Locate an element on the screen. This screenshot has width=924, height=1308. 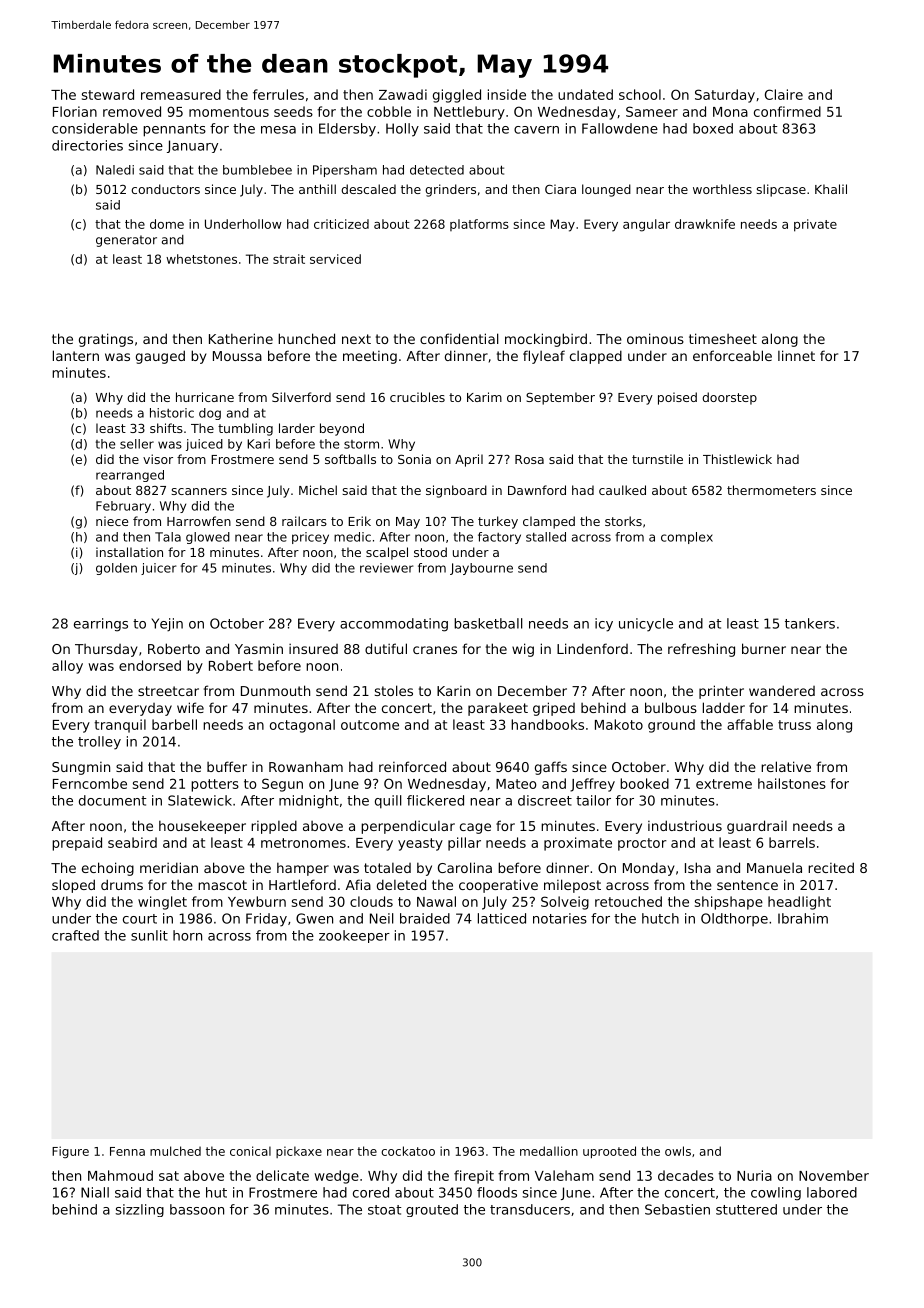
giggled is located at coordinates (457, 96).
